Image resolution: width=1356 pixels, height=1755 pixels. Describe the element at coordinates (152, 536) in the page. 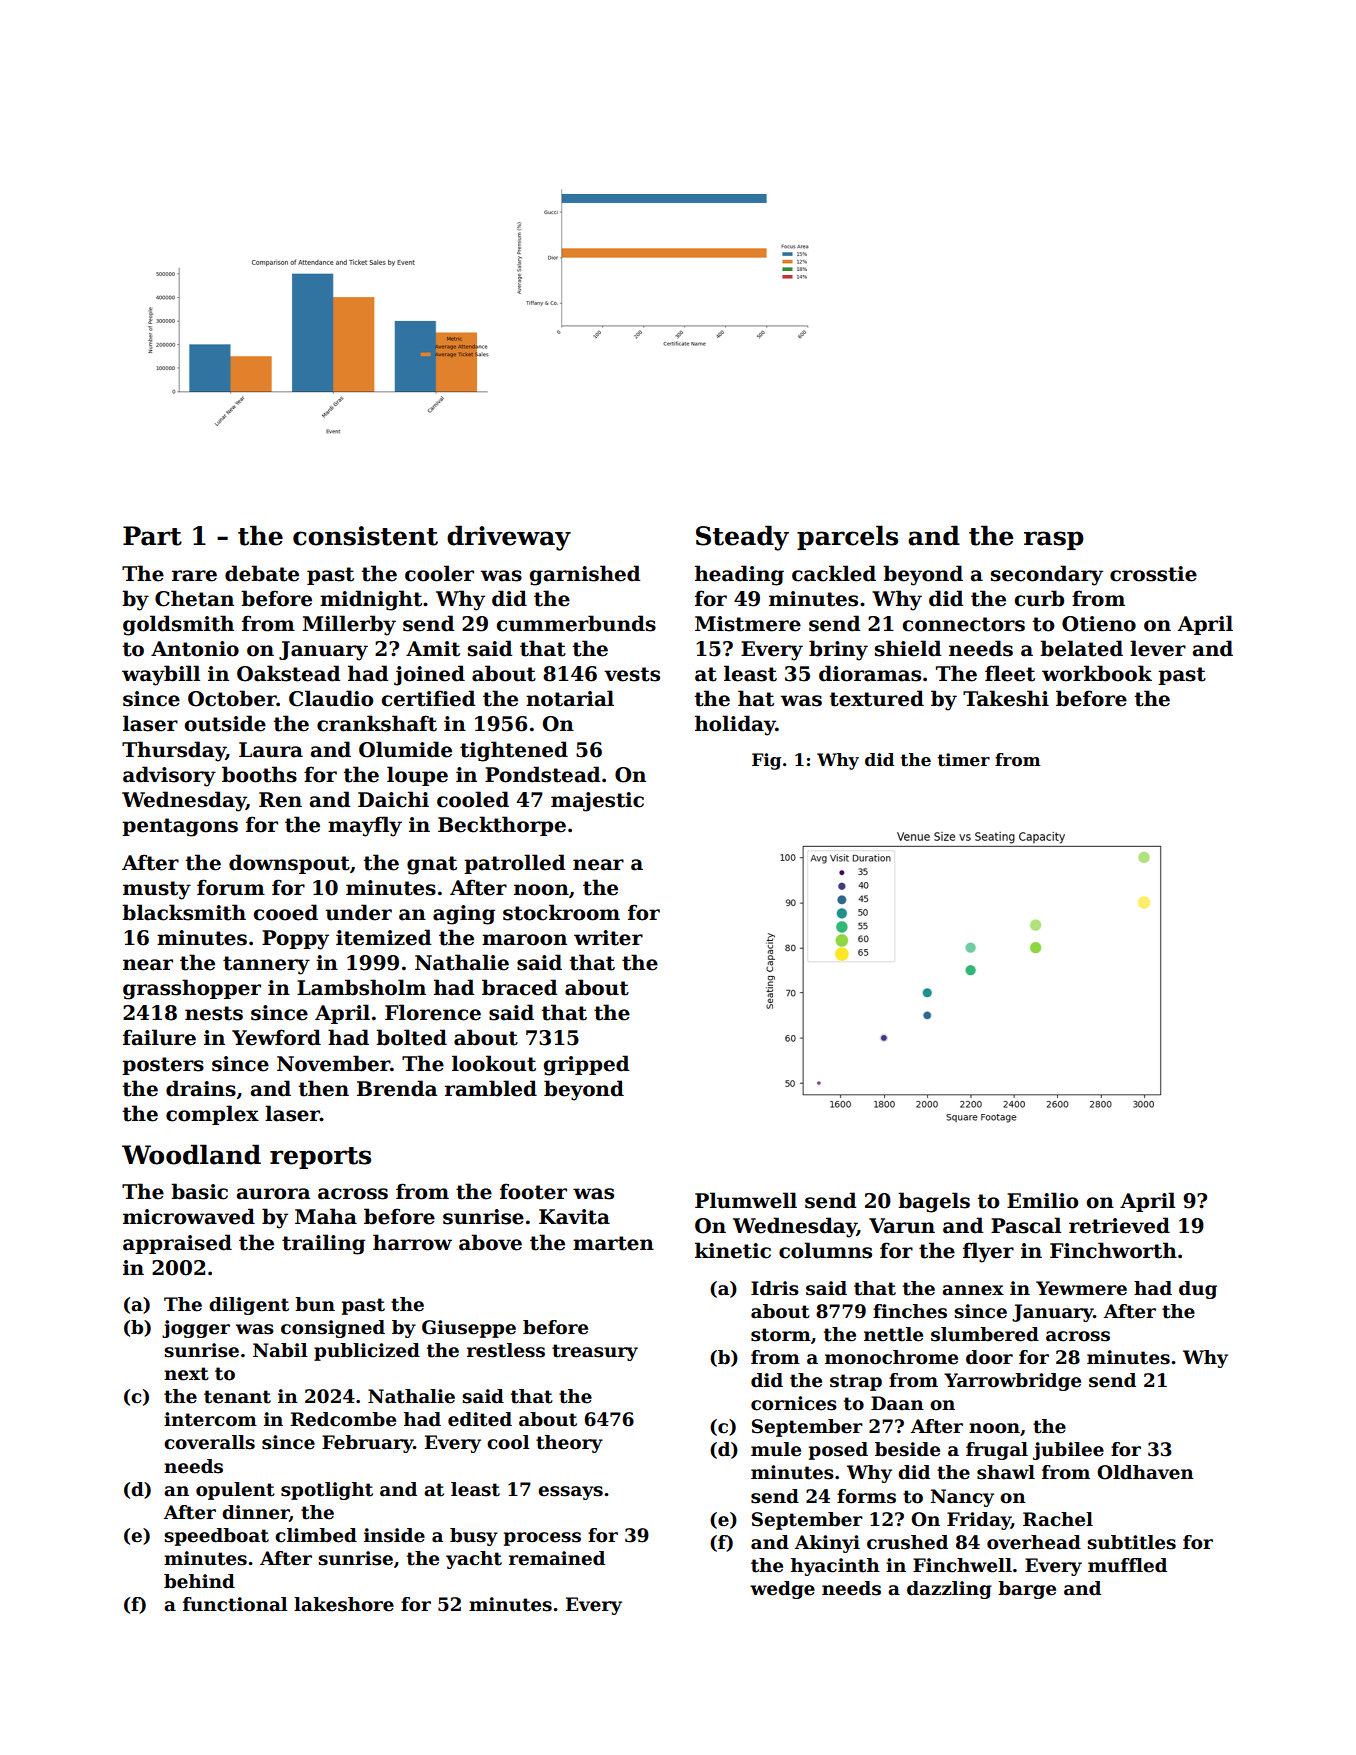

I see `Part` at that location.
